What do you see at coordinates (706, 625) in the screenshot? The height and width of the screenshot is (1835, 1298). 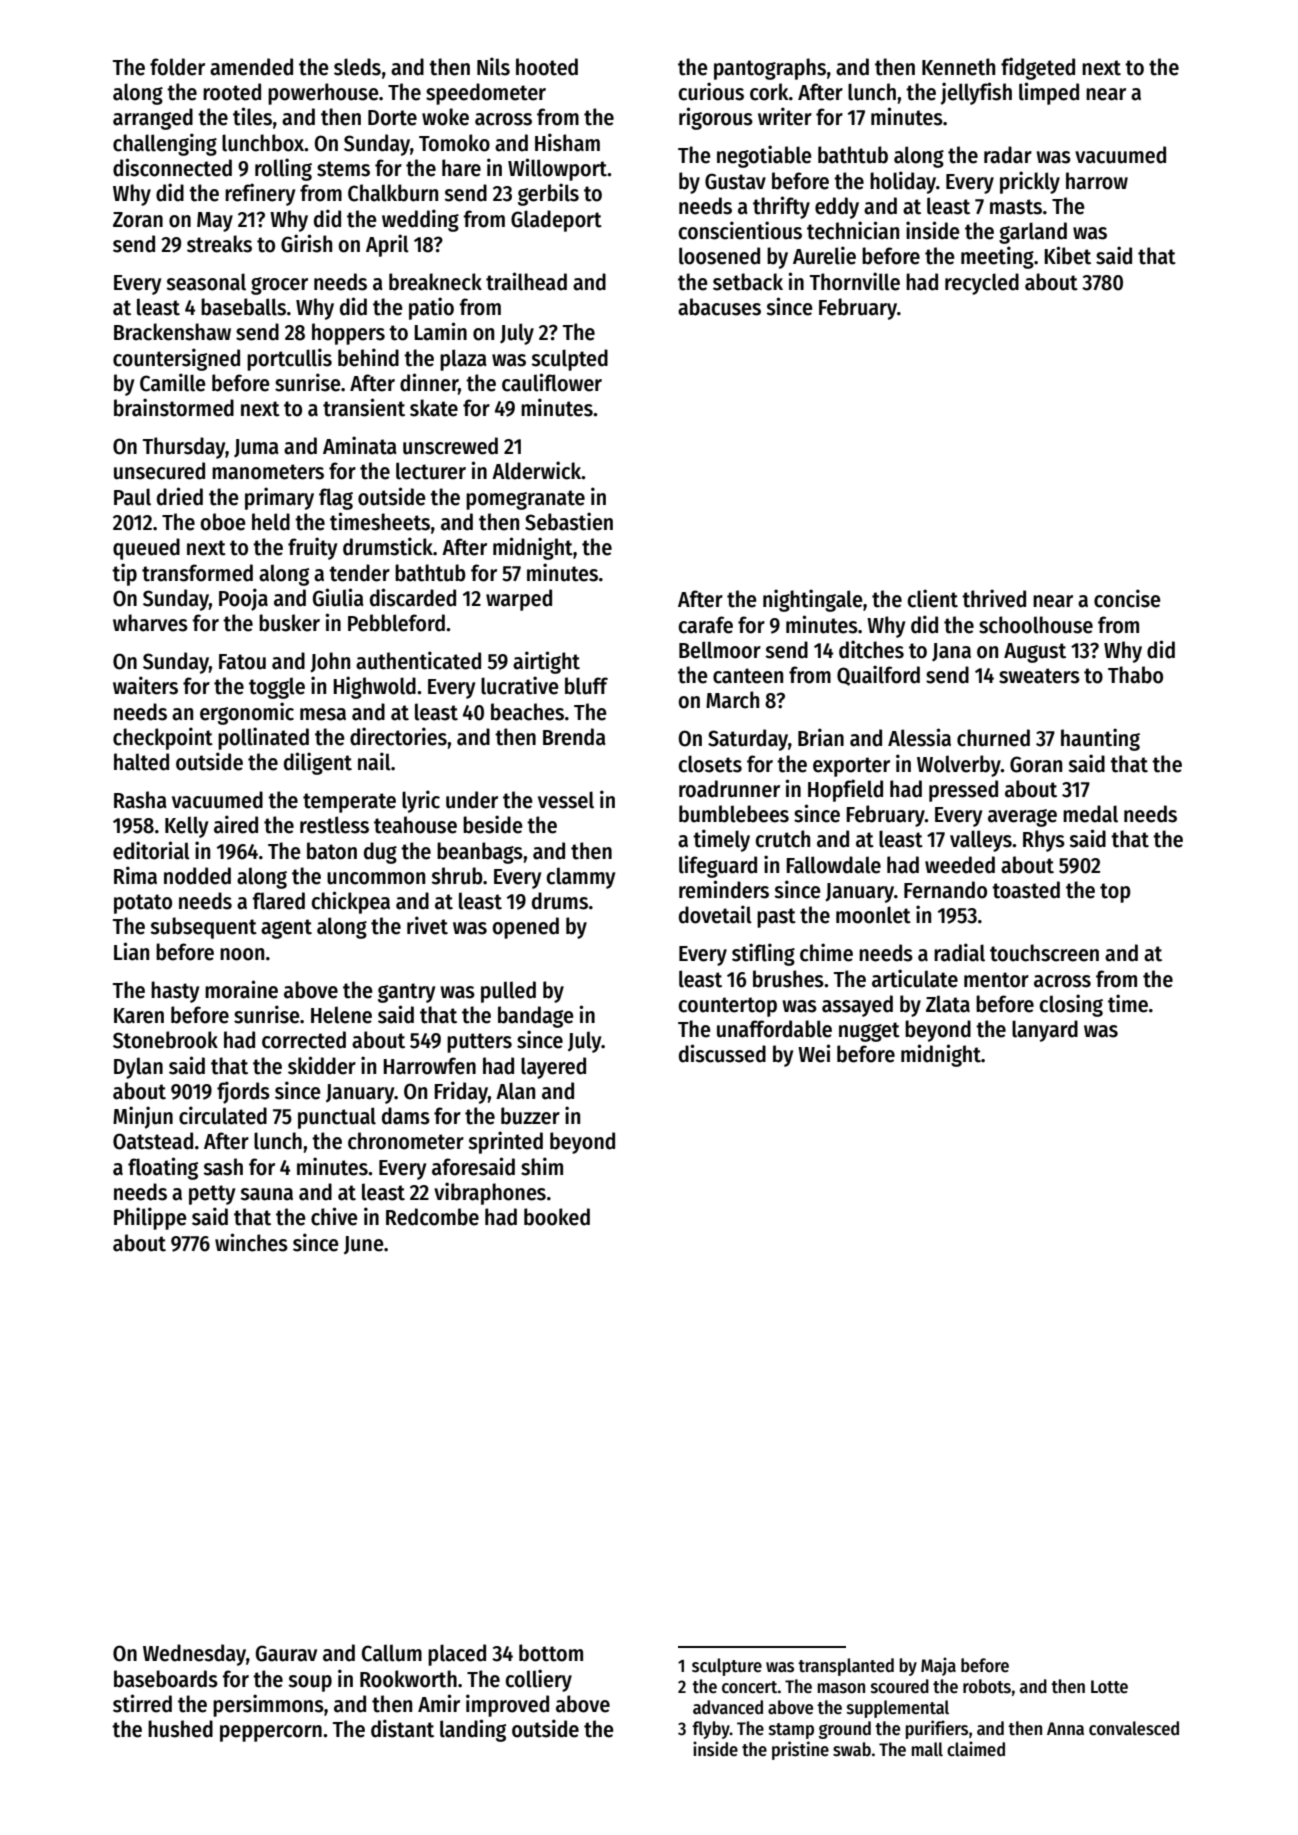 I see `carafe` at bounding box center [706, 625].
